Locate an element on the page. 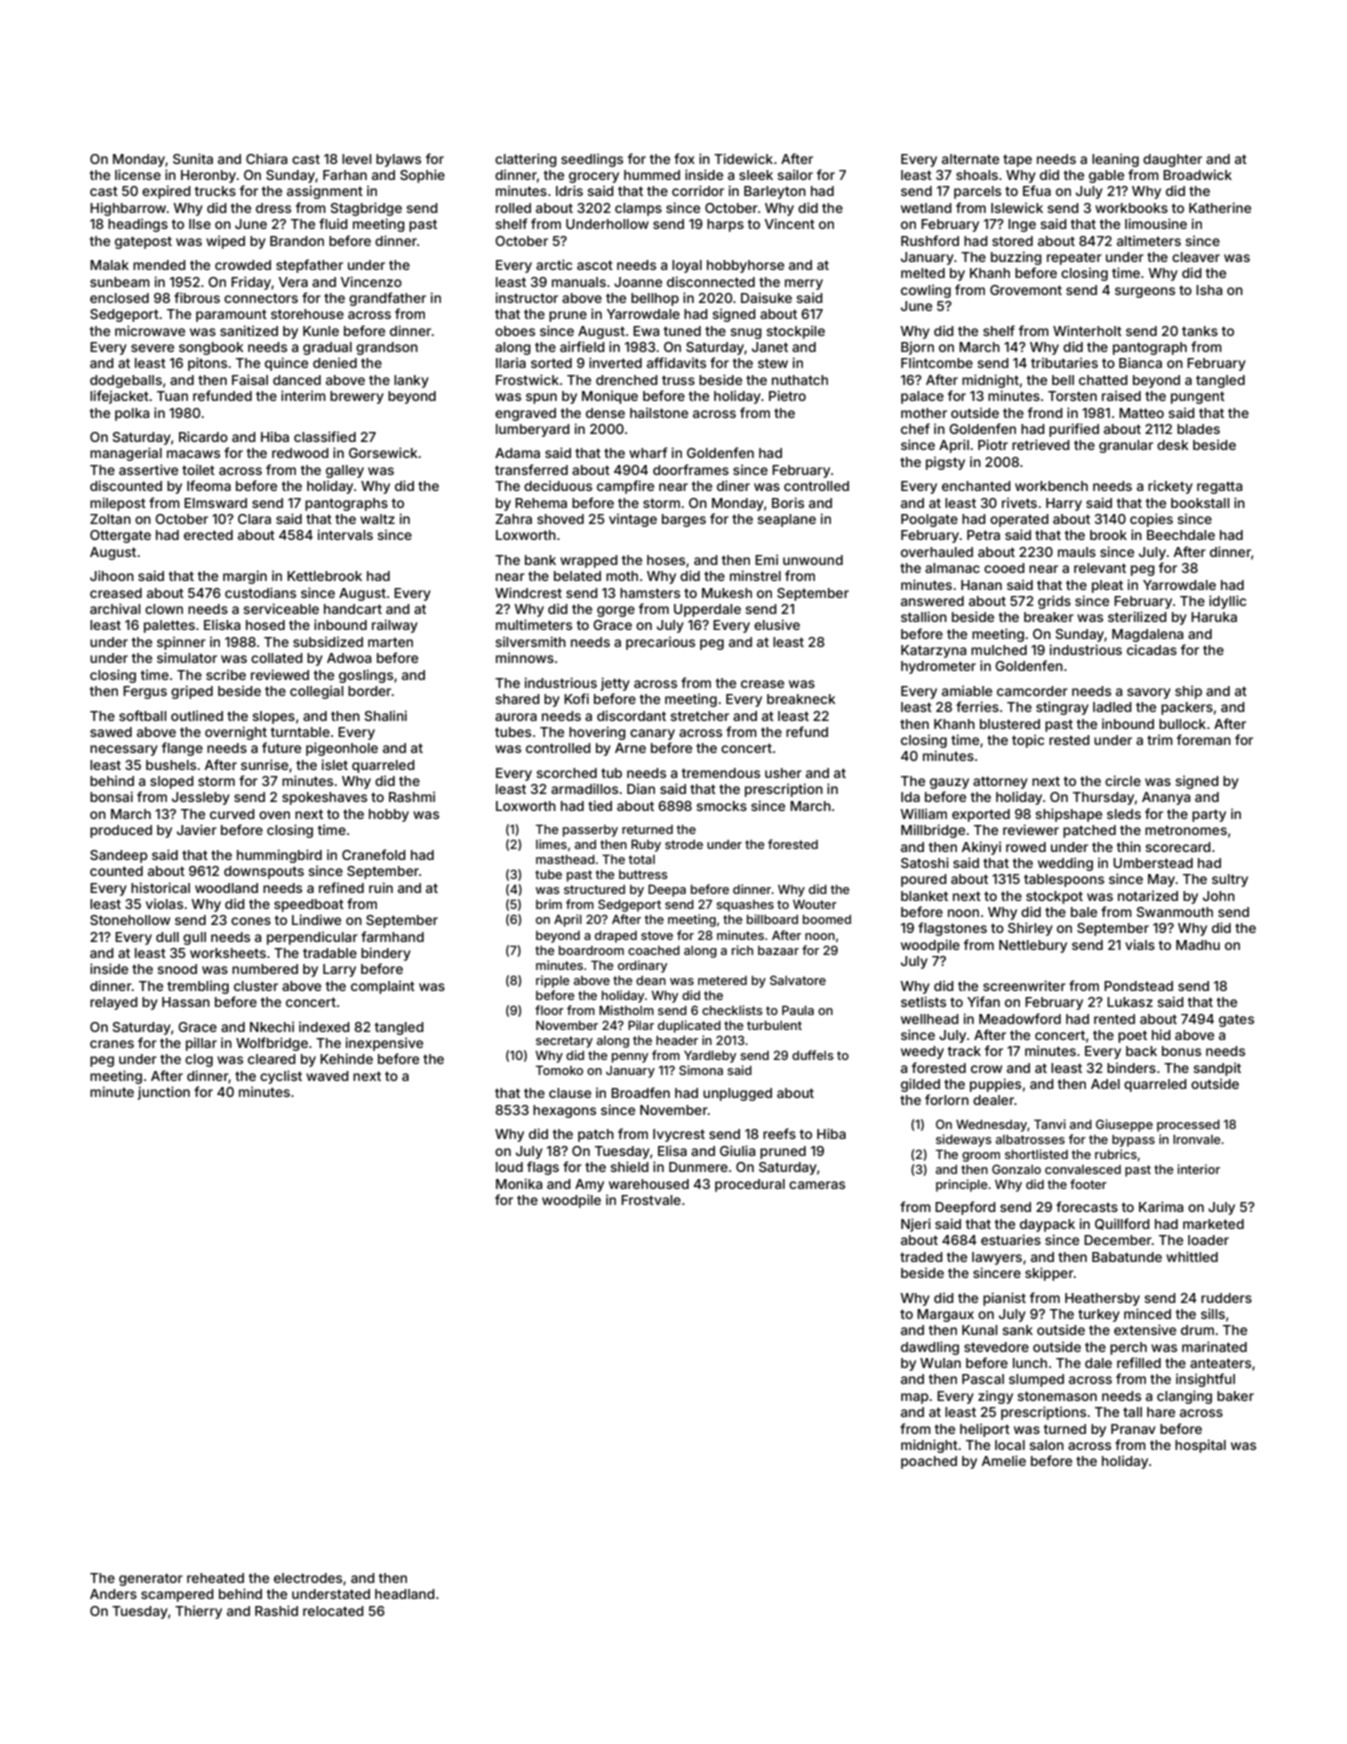 This page has width=1347, height=1744. necessary is located at coordinates (124, 750).
